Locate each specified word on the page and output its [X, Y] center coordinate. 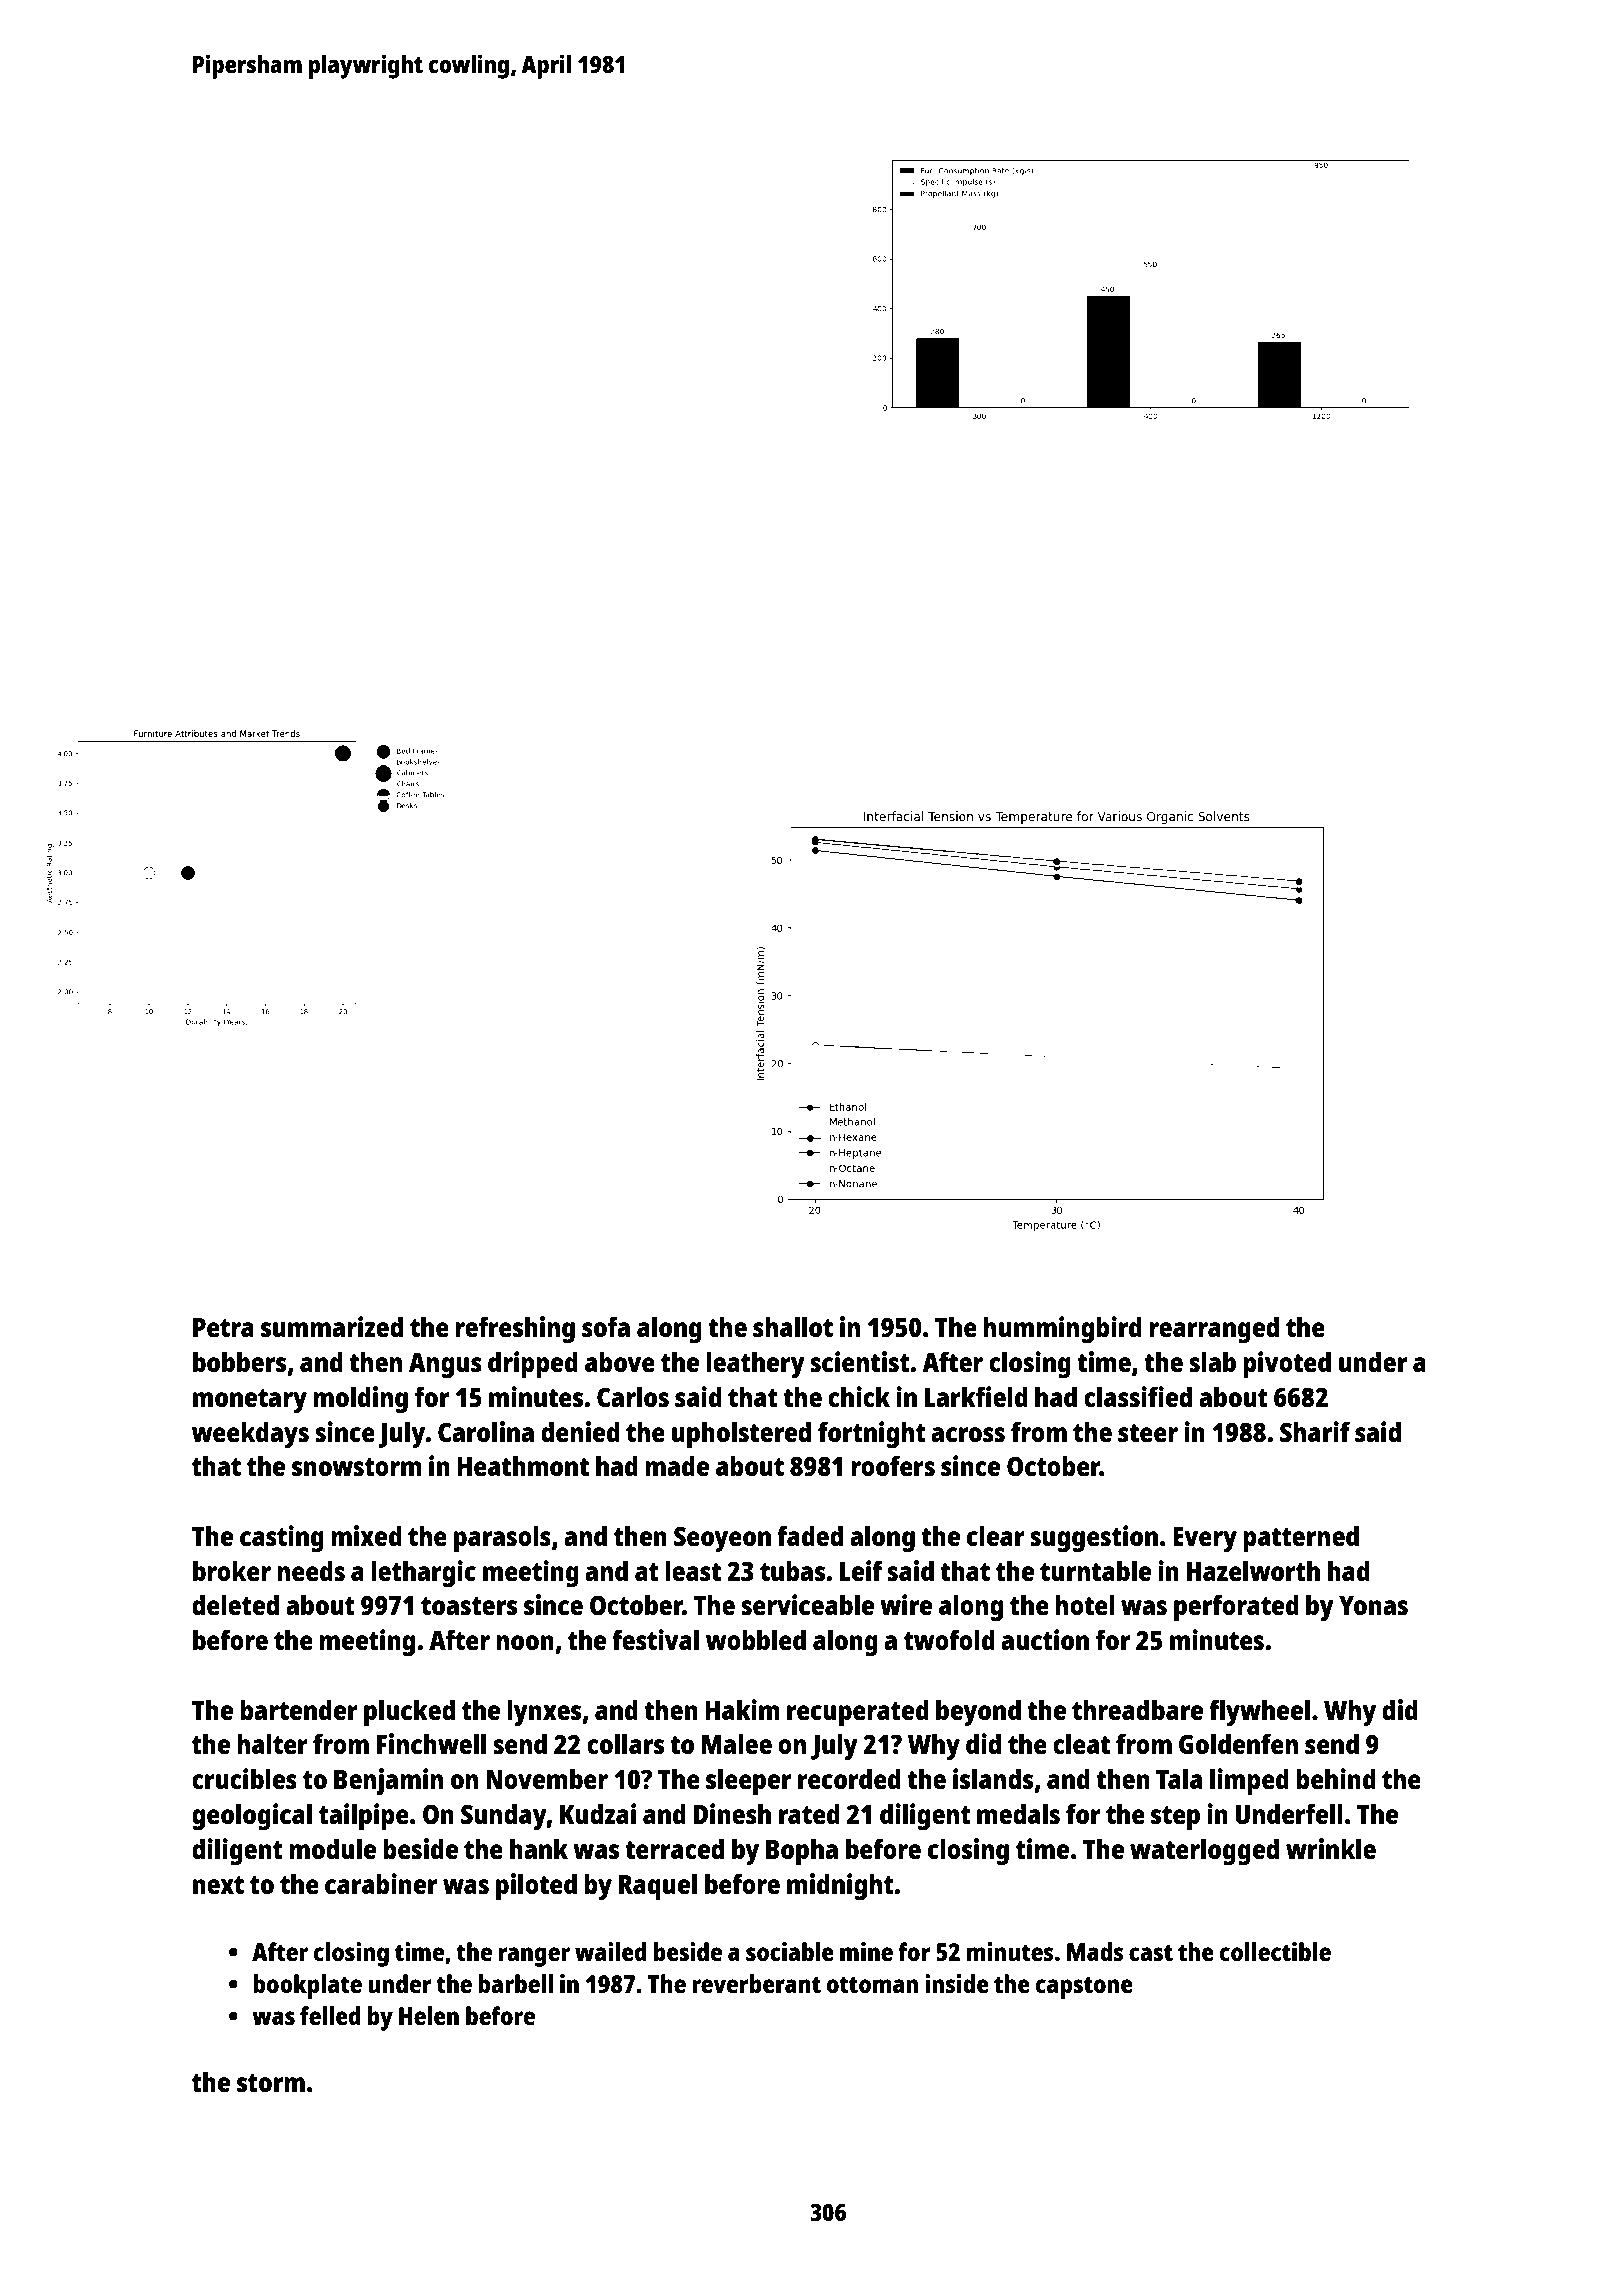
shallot [793, 1326]
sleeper [748, 1782]
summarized [332, 1326]
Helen [429, 2015]
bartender [299, 1709]
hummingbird [1062, 1329]
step [1175, 1818]
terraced [674, 1848]
